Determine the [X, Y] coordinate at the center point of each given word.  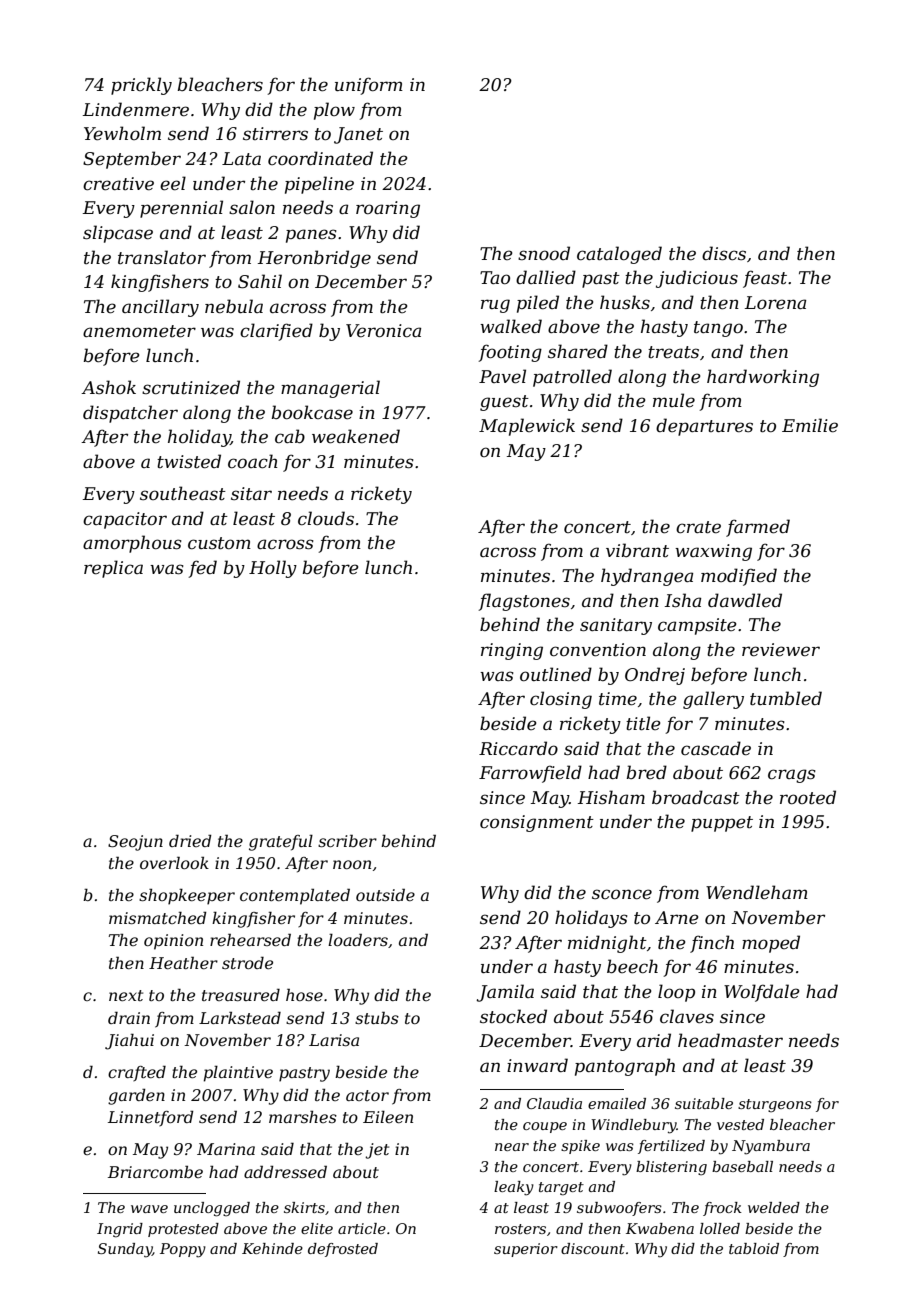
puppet [722, 824]
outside [385, 894]
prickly [141, 86]
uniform [369, 86]
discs [724, 253]
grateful [281, 843]
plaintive [238, 1074]
